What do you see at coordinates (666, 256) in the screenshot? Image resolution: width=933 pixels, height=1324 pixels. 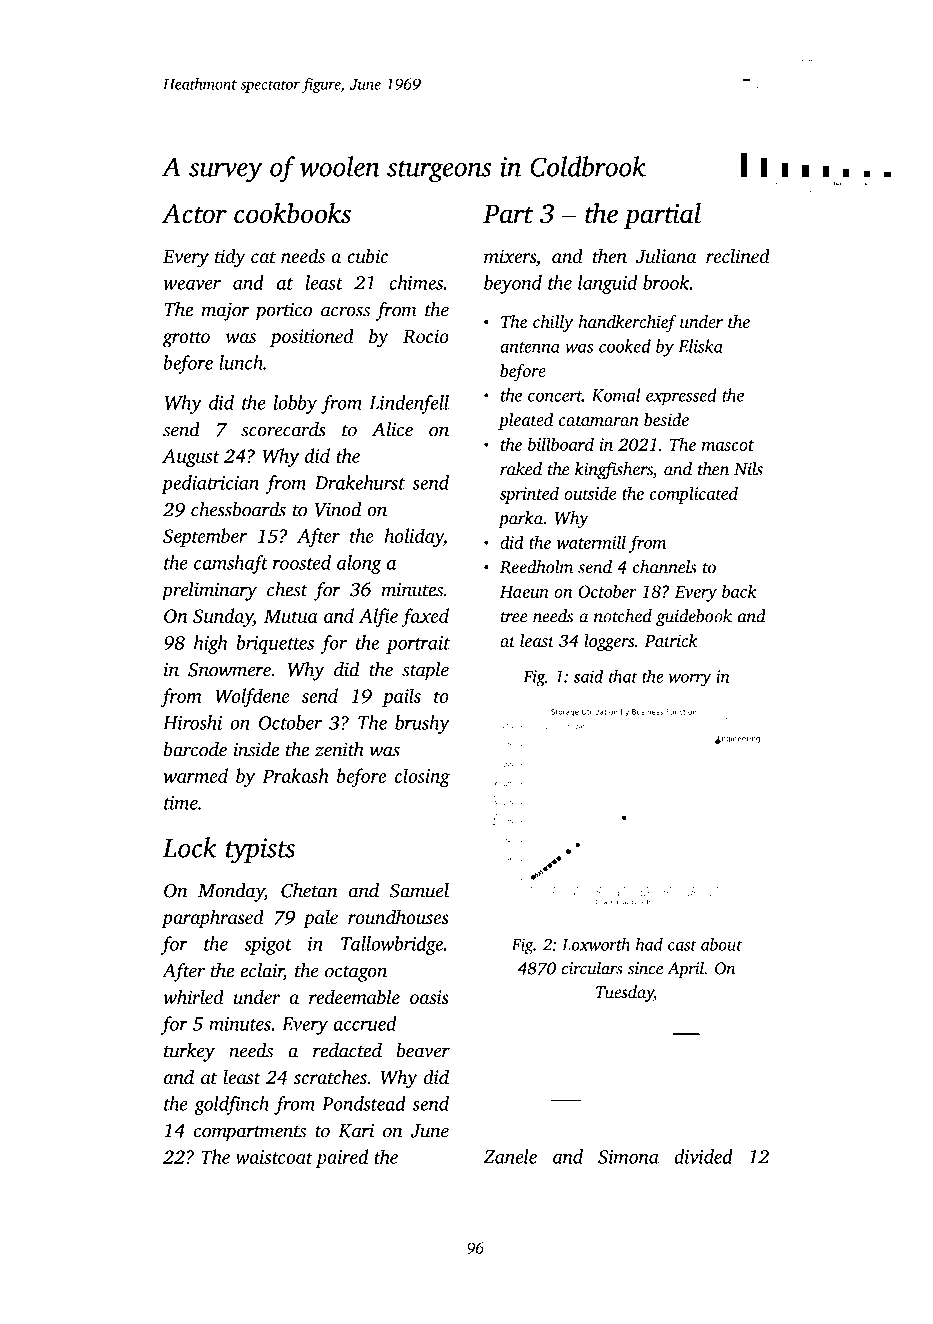 I see `Juliana` at bounding box center [666, 256].
